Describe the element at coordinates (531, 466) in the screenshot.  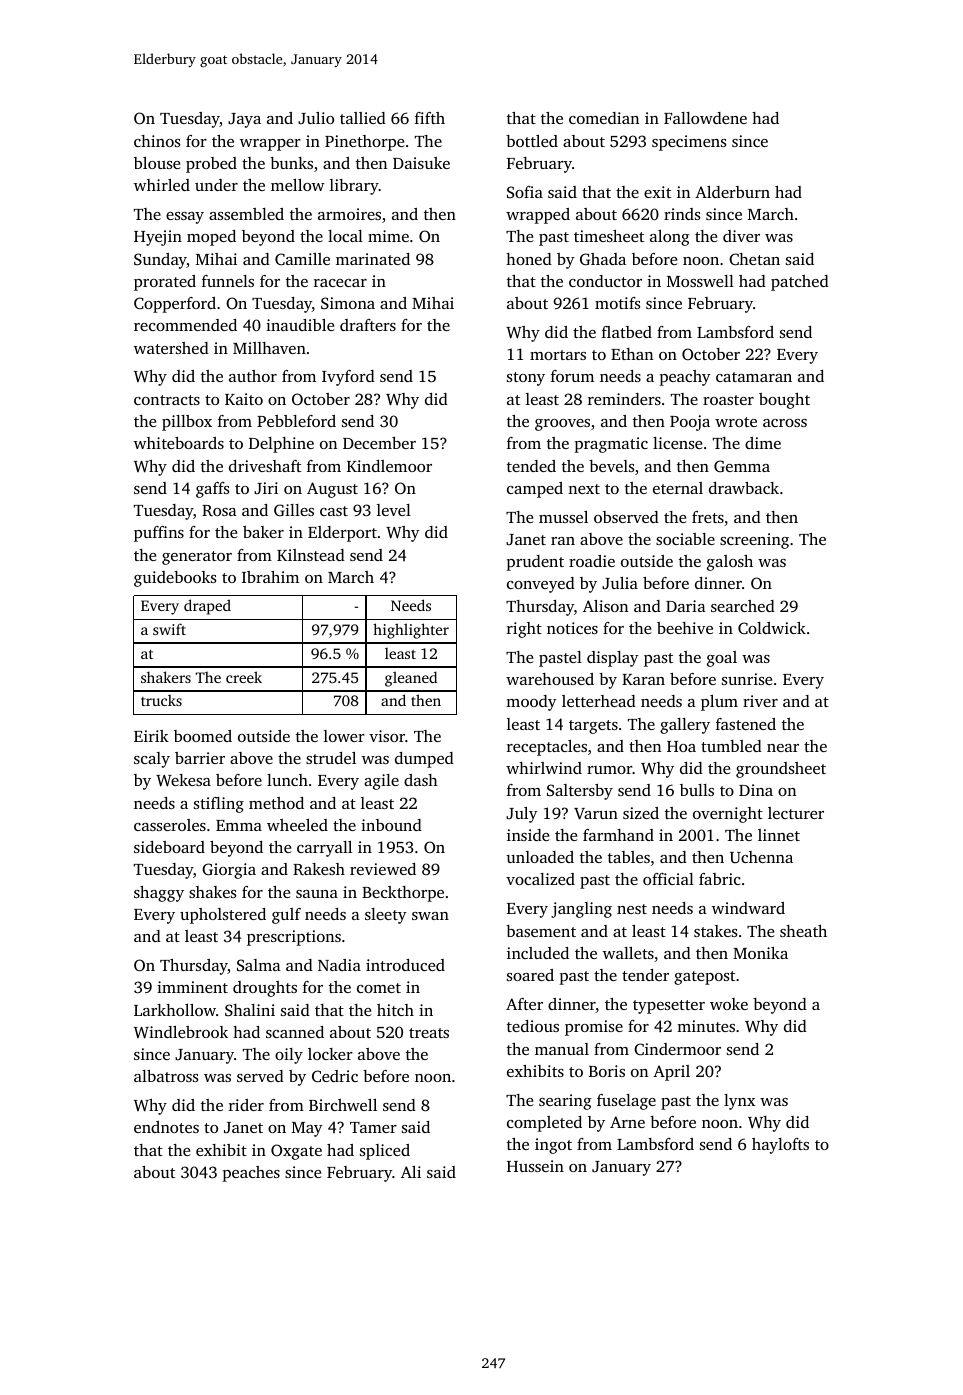
I see `tended` at that location.
